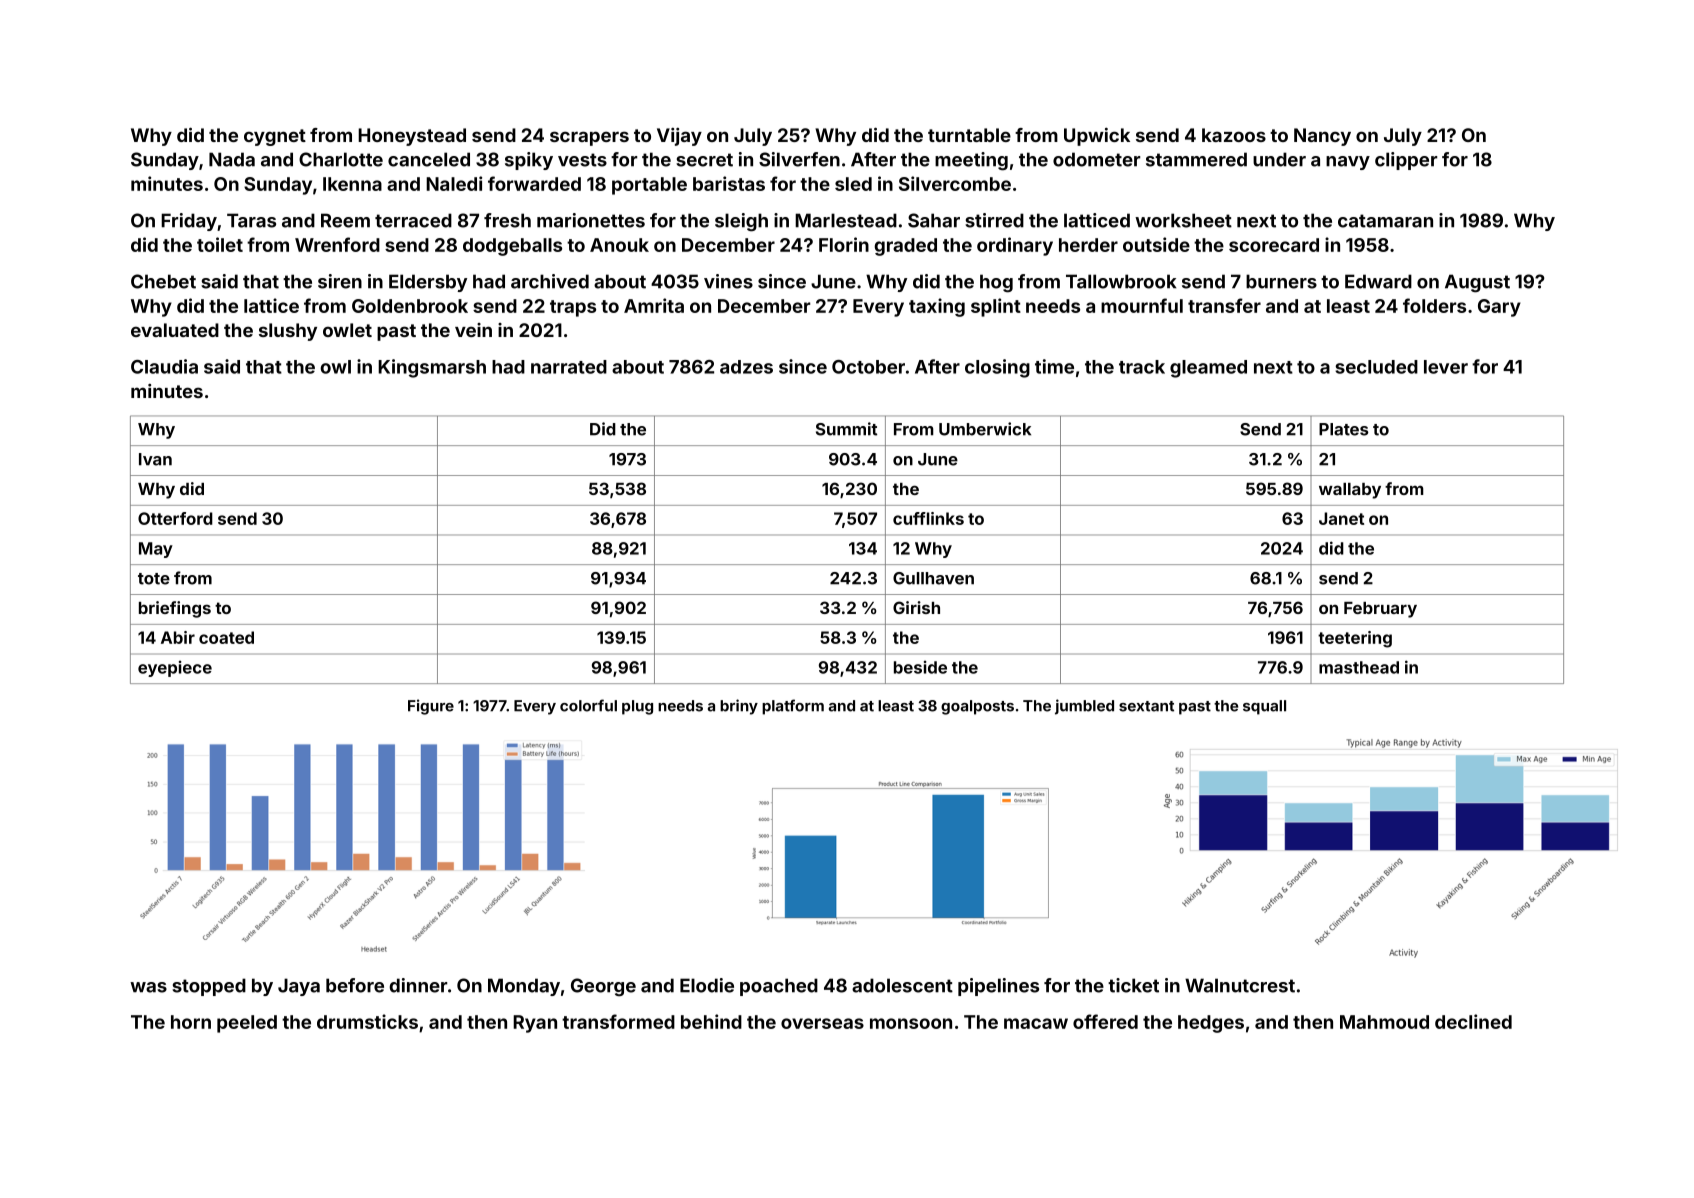 This screenshot has width=1694, height=1198. I want to click on was, so click(148, 987).
